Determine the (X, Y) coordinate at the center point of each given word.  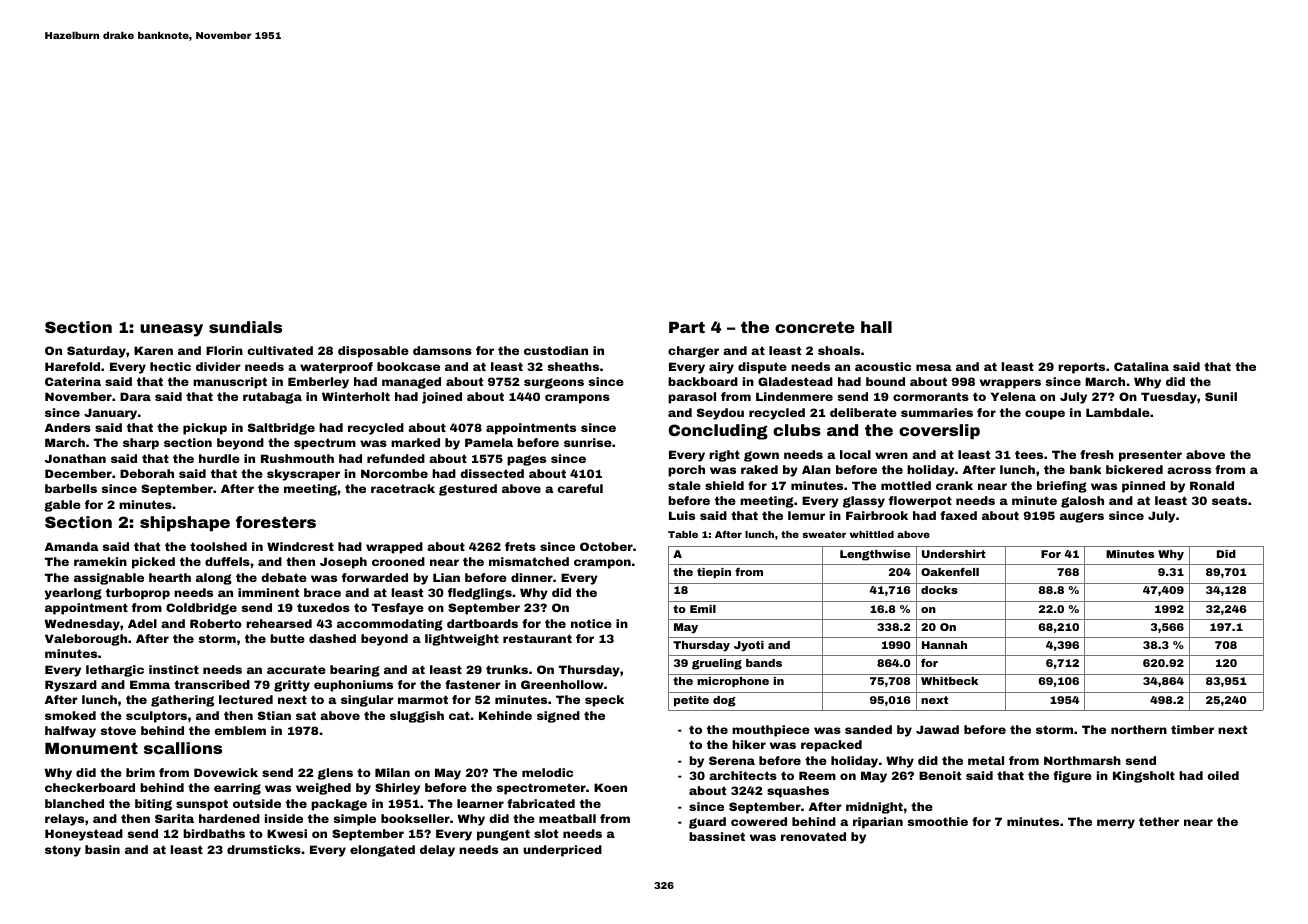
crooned (398, 561)
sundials (245, 327)
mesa (933, 367)
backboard (703, 381)
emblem (240, 730)
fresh (1097, 454)
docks (939, 590)
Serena (732, 760)
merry (1116, 824)
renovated (813, 836)
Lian (446, 577)
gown (761, 456)
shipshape (185, 523)
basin (102, 849)
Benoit (940, 775)
